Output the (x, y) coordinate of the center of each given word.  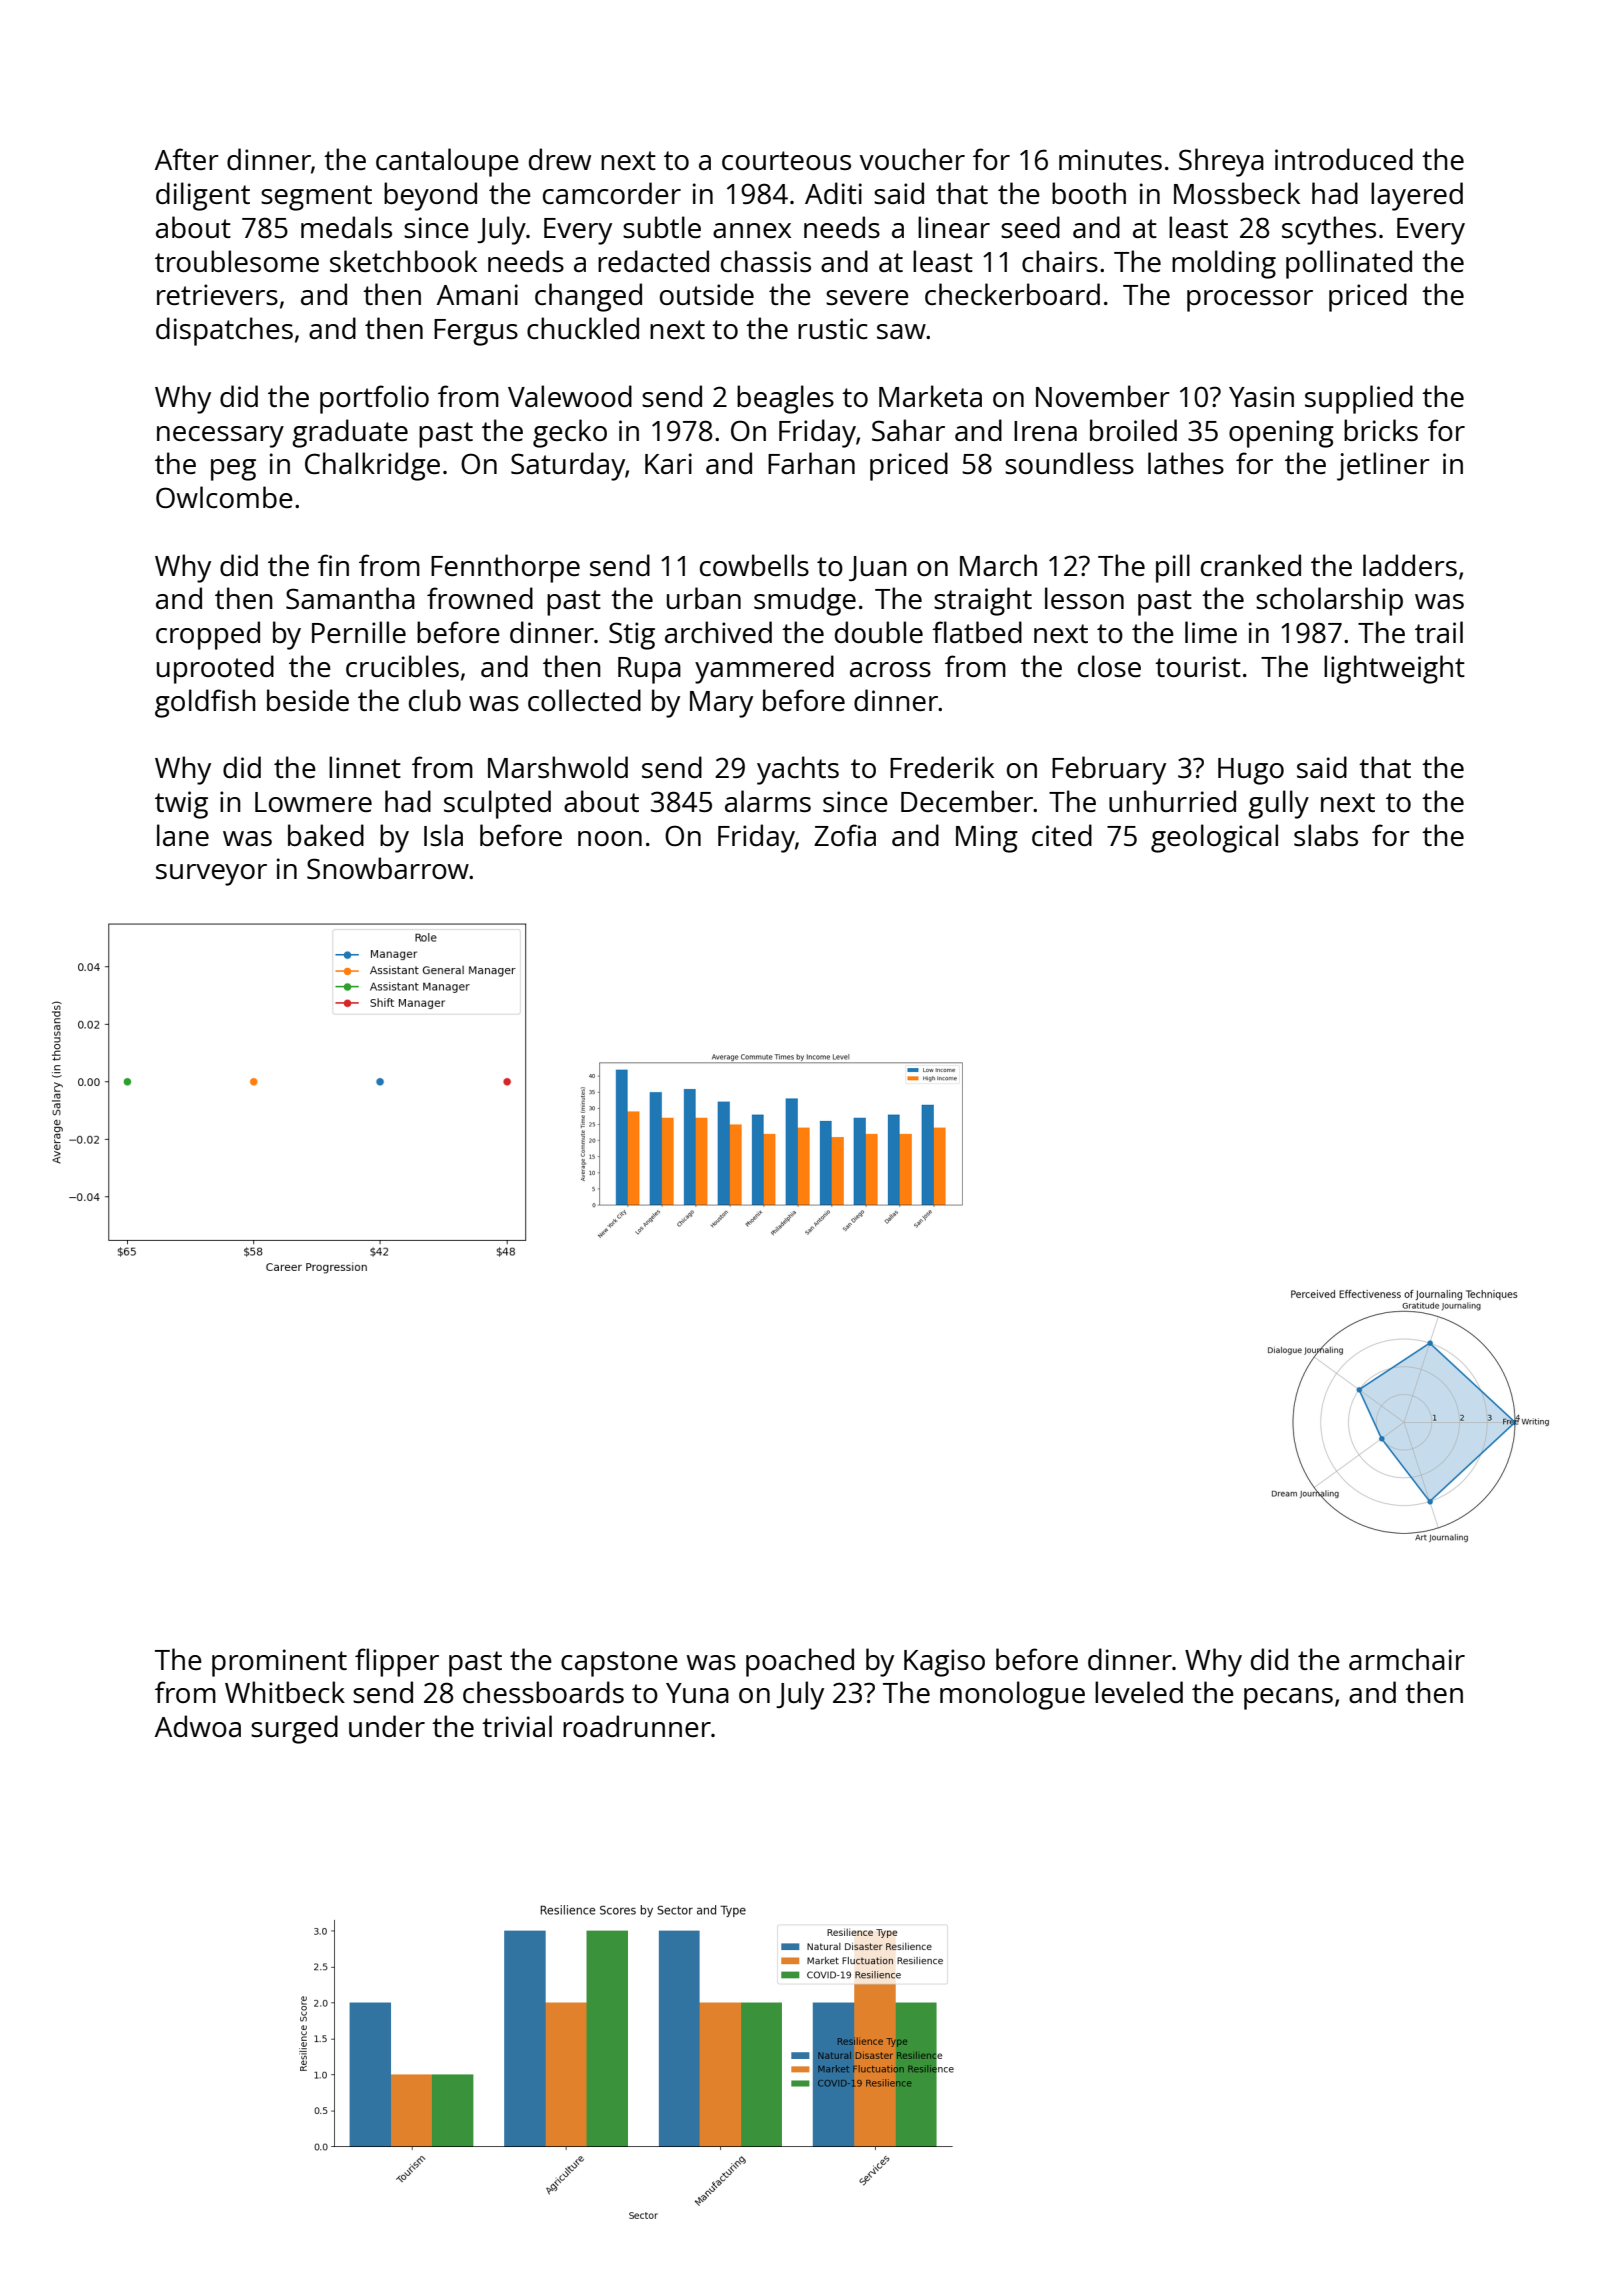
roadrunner (637, 1726)
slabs (1326, 835)
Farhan (811, 463)
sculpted (497, 804)
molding (1224, 264)
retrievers (217, 294)
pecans (1288, 1699)
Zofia (845, 835)
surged (294, 1729)
